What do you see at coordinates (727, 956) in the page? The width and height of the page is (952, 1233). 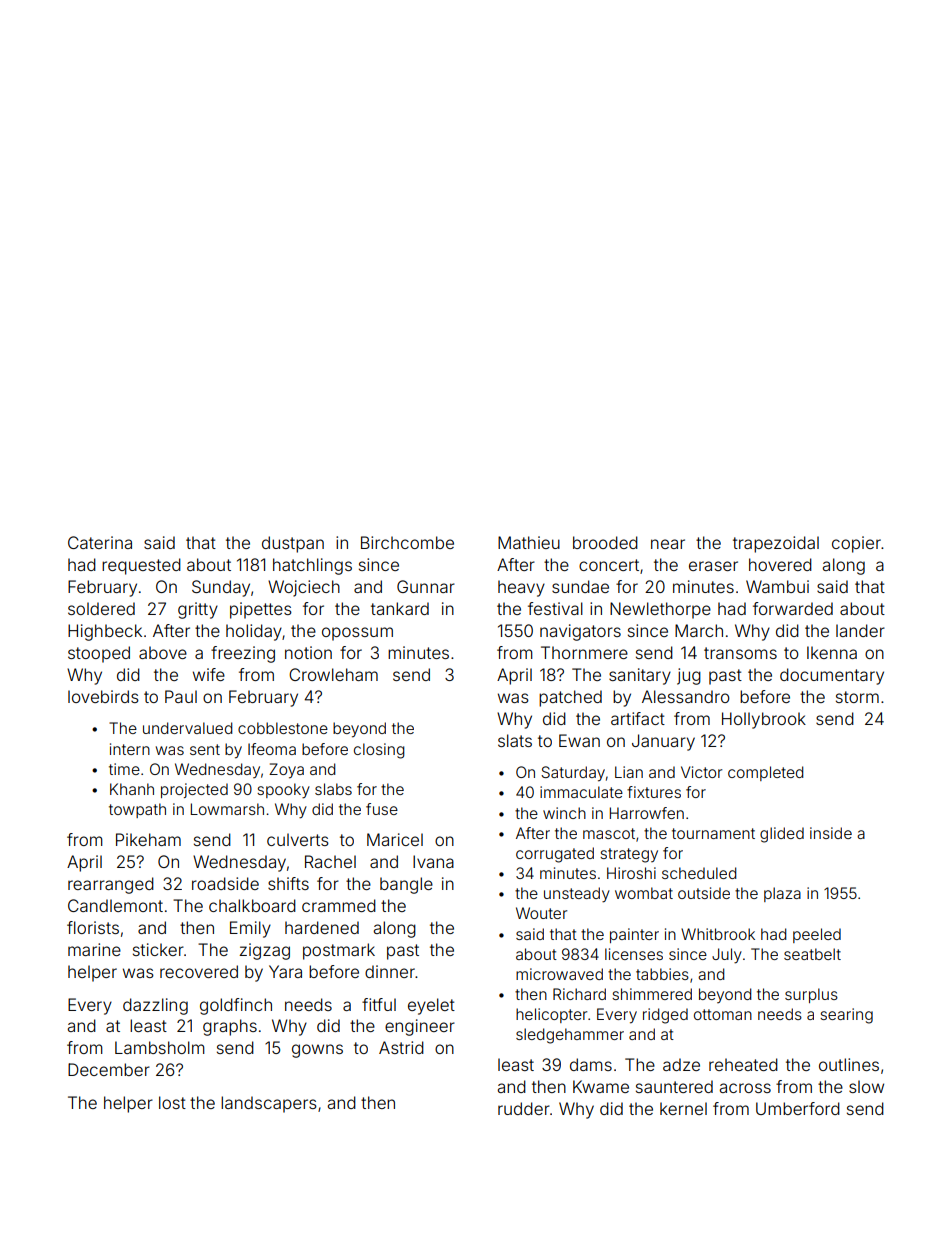 I see `July` at bounding box center [727, 956].
